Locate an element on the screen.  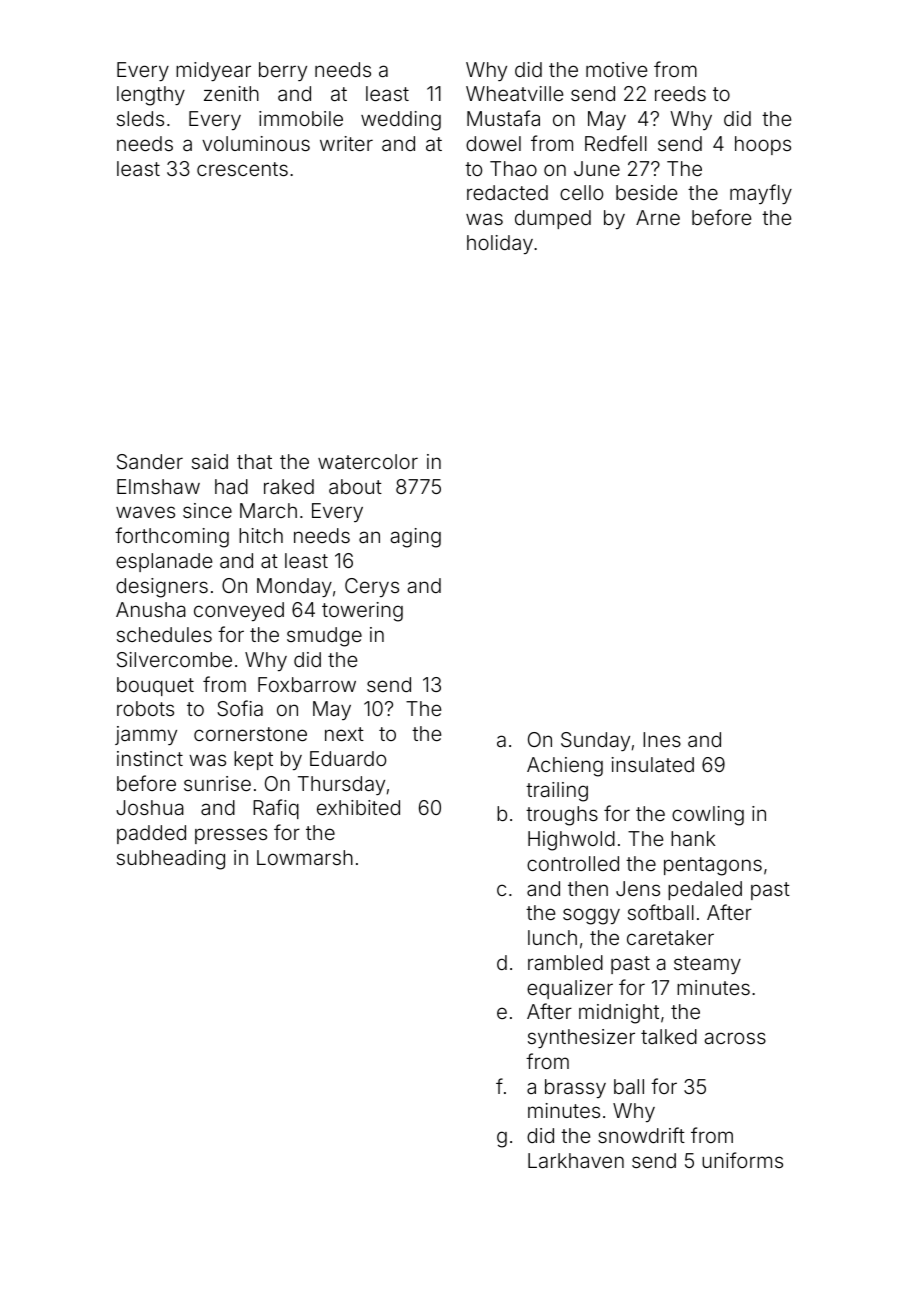
Larkhaven is located at coordinates (576, 1160).
